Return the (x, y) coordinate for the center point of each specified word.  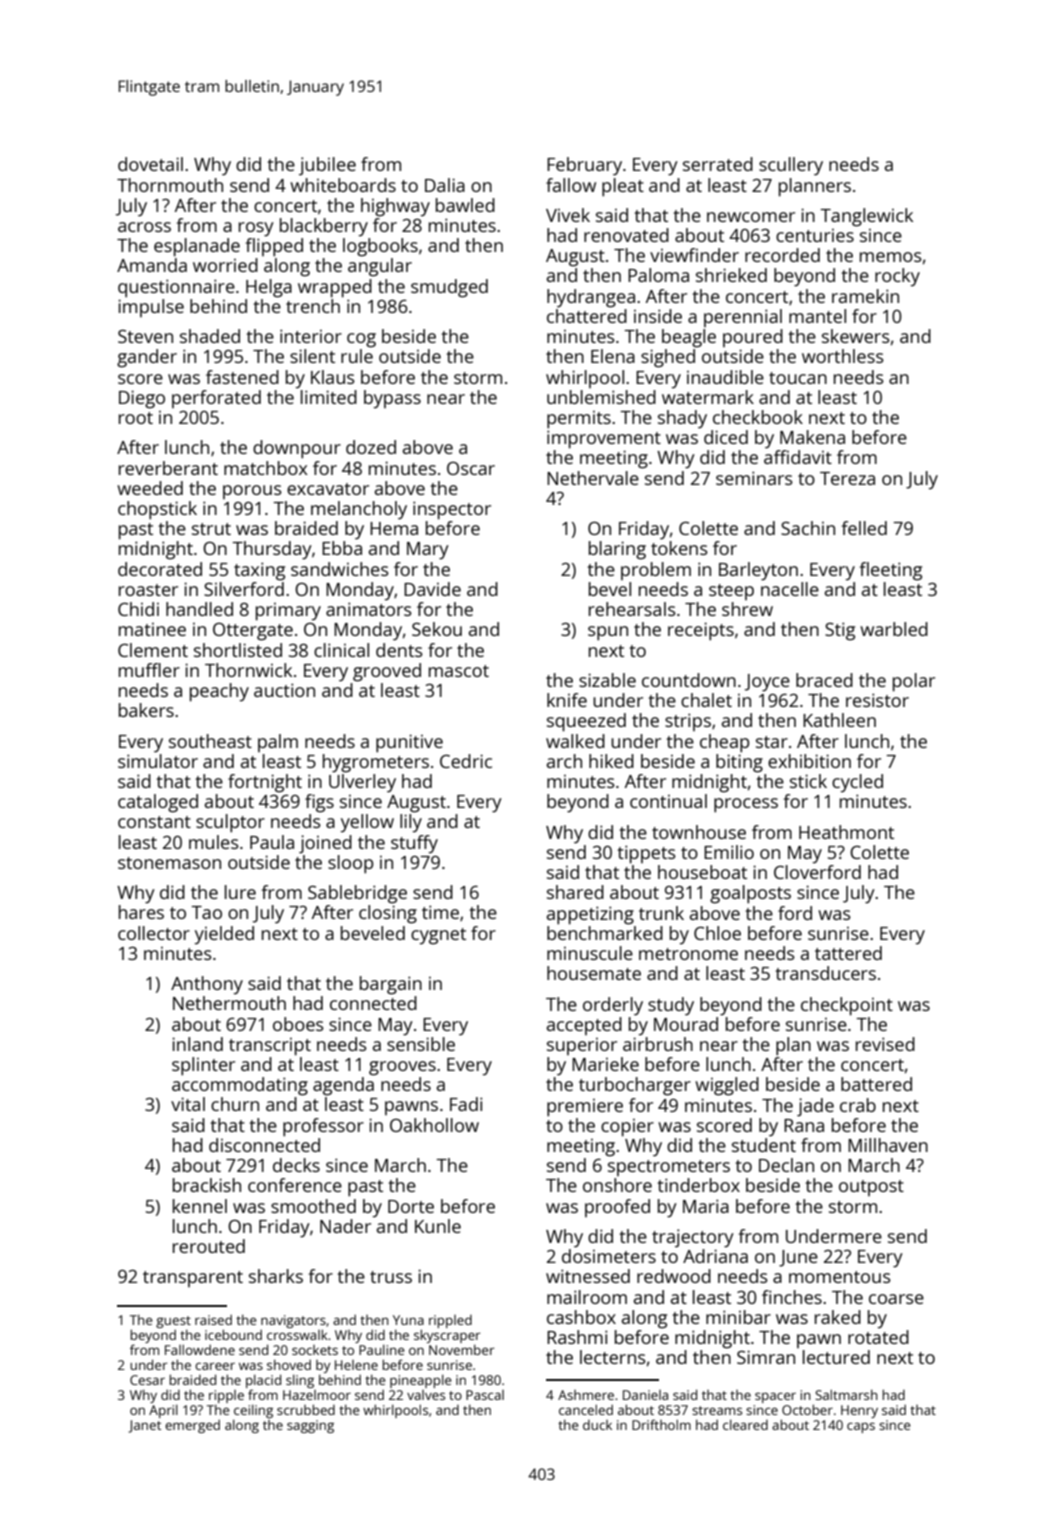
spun (608, 633)
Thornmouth (170, 185)
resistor (877, 700)
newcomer (751, 217)
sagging (310, 1426)
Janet (145, 1426)
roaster (148, 590)
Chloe (717, 933)
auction (284, 690)
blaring (617, 550)
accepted (584, 1026)
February (584, 166)
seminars (754, 478)
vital (188, 1104)
